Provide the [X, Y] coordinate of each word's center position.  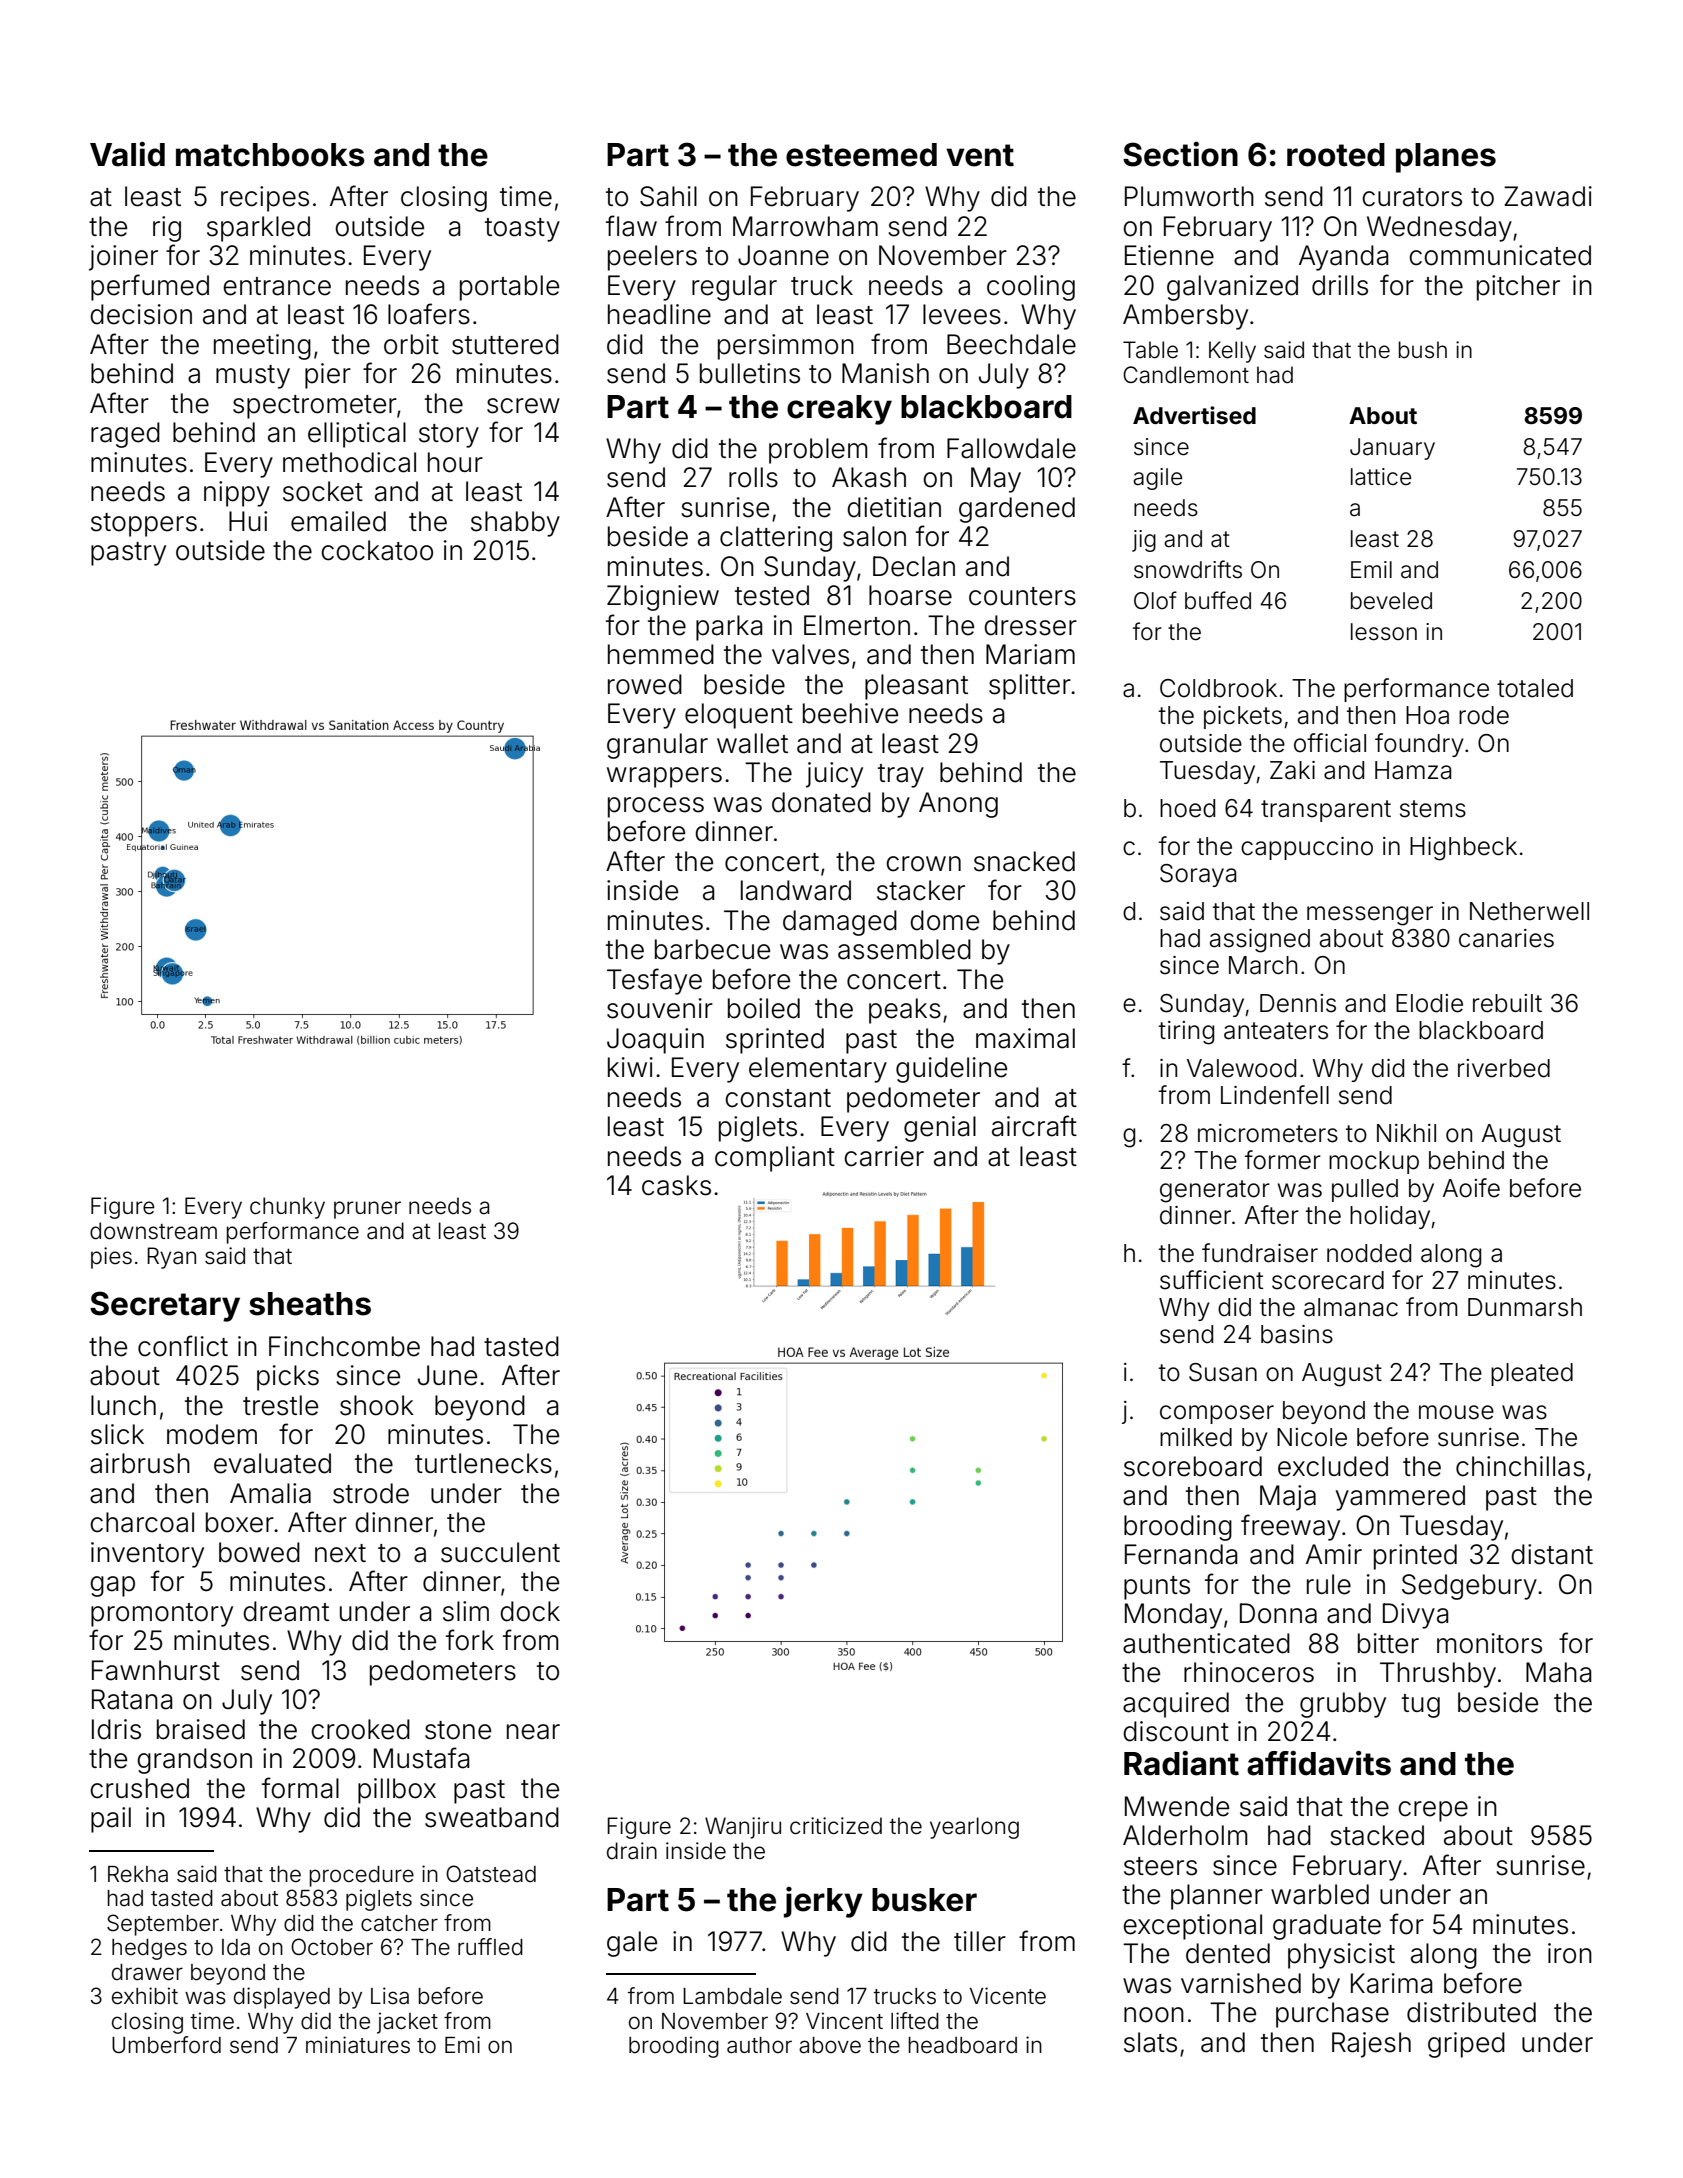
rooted [1336, 155]
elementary [818, 1070]
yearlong [974, 1828]
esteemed [861, 155]
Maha [1559, 1672]
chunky [287, 1208]
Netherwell [1529, 911]
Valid [127, 154]
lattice [1381, 477]
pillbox [397, 1791]
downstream [153, 1231]
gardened [1017, 510]
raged [125, 435]
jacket [407, 2023]
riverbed [1504, 1068]
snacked [1024, 861]
